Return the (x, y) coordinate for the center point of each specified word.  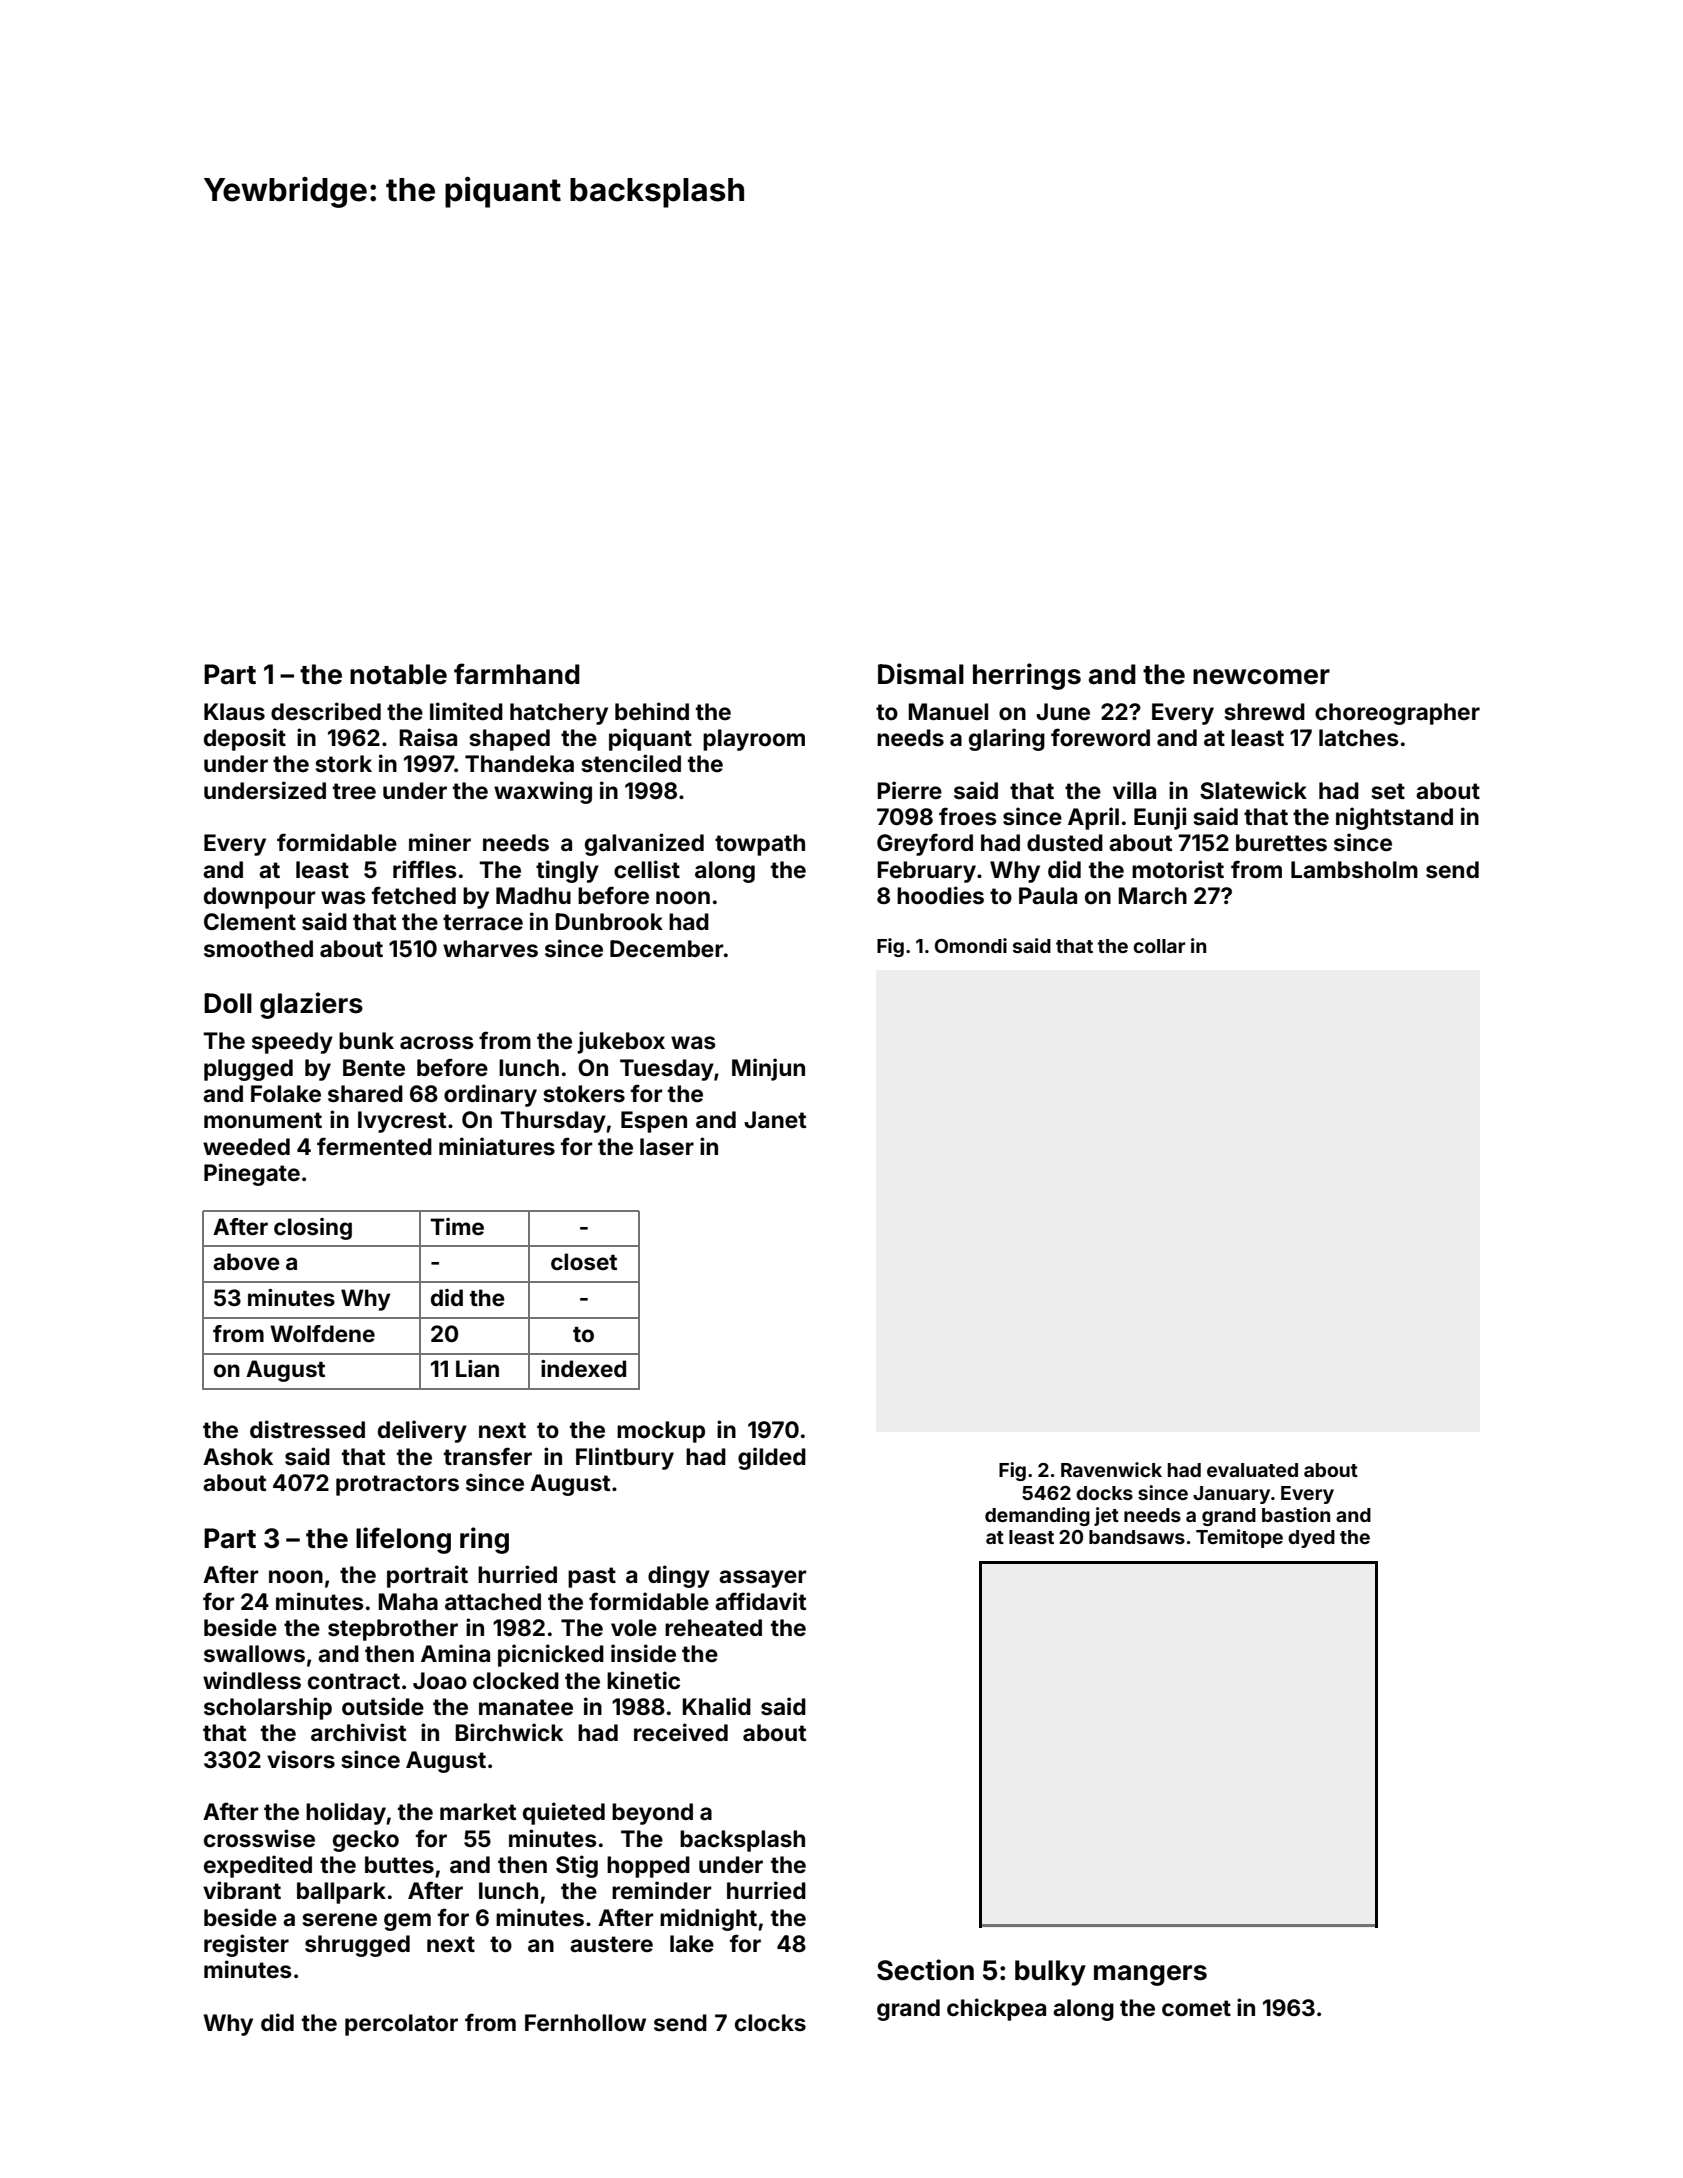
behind (652, 711)
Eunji (1160, 818)
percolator (401, 2025)
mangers (1150, 1975)
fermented (374, 1146)
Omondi (971, 945)
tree (354, 791)
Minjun (768, 1069)
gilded (772, 1458)
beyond (652, 1814)
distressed (307, 1429)
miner (440, 842)
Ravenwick (1111, 1469)
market (478, 1812)
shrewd (1264, 712)
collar (1159, 946)
